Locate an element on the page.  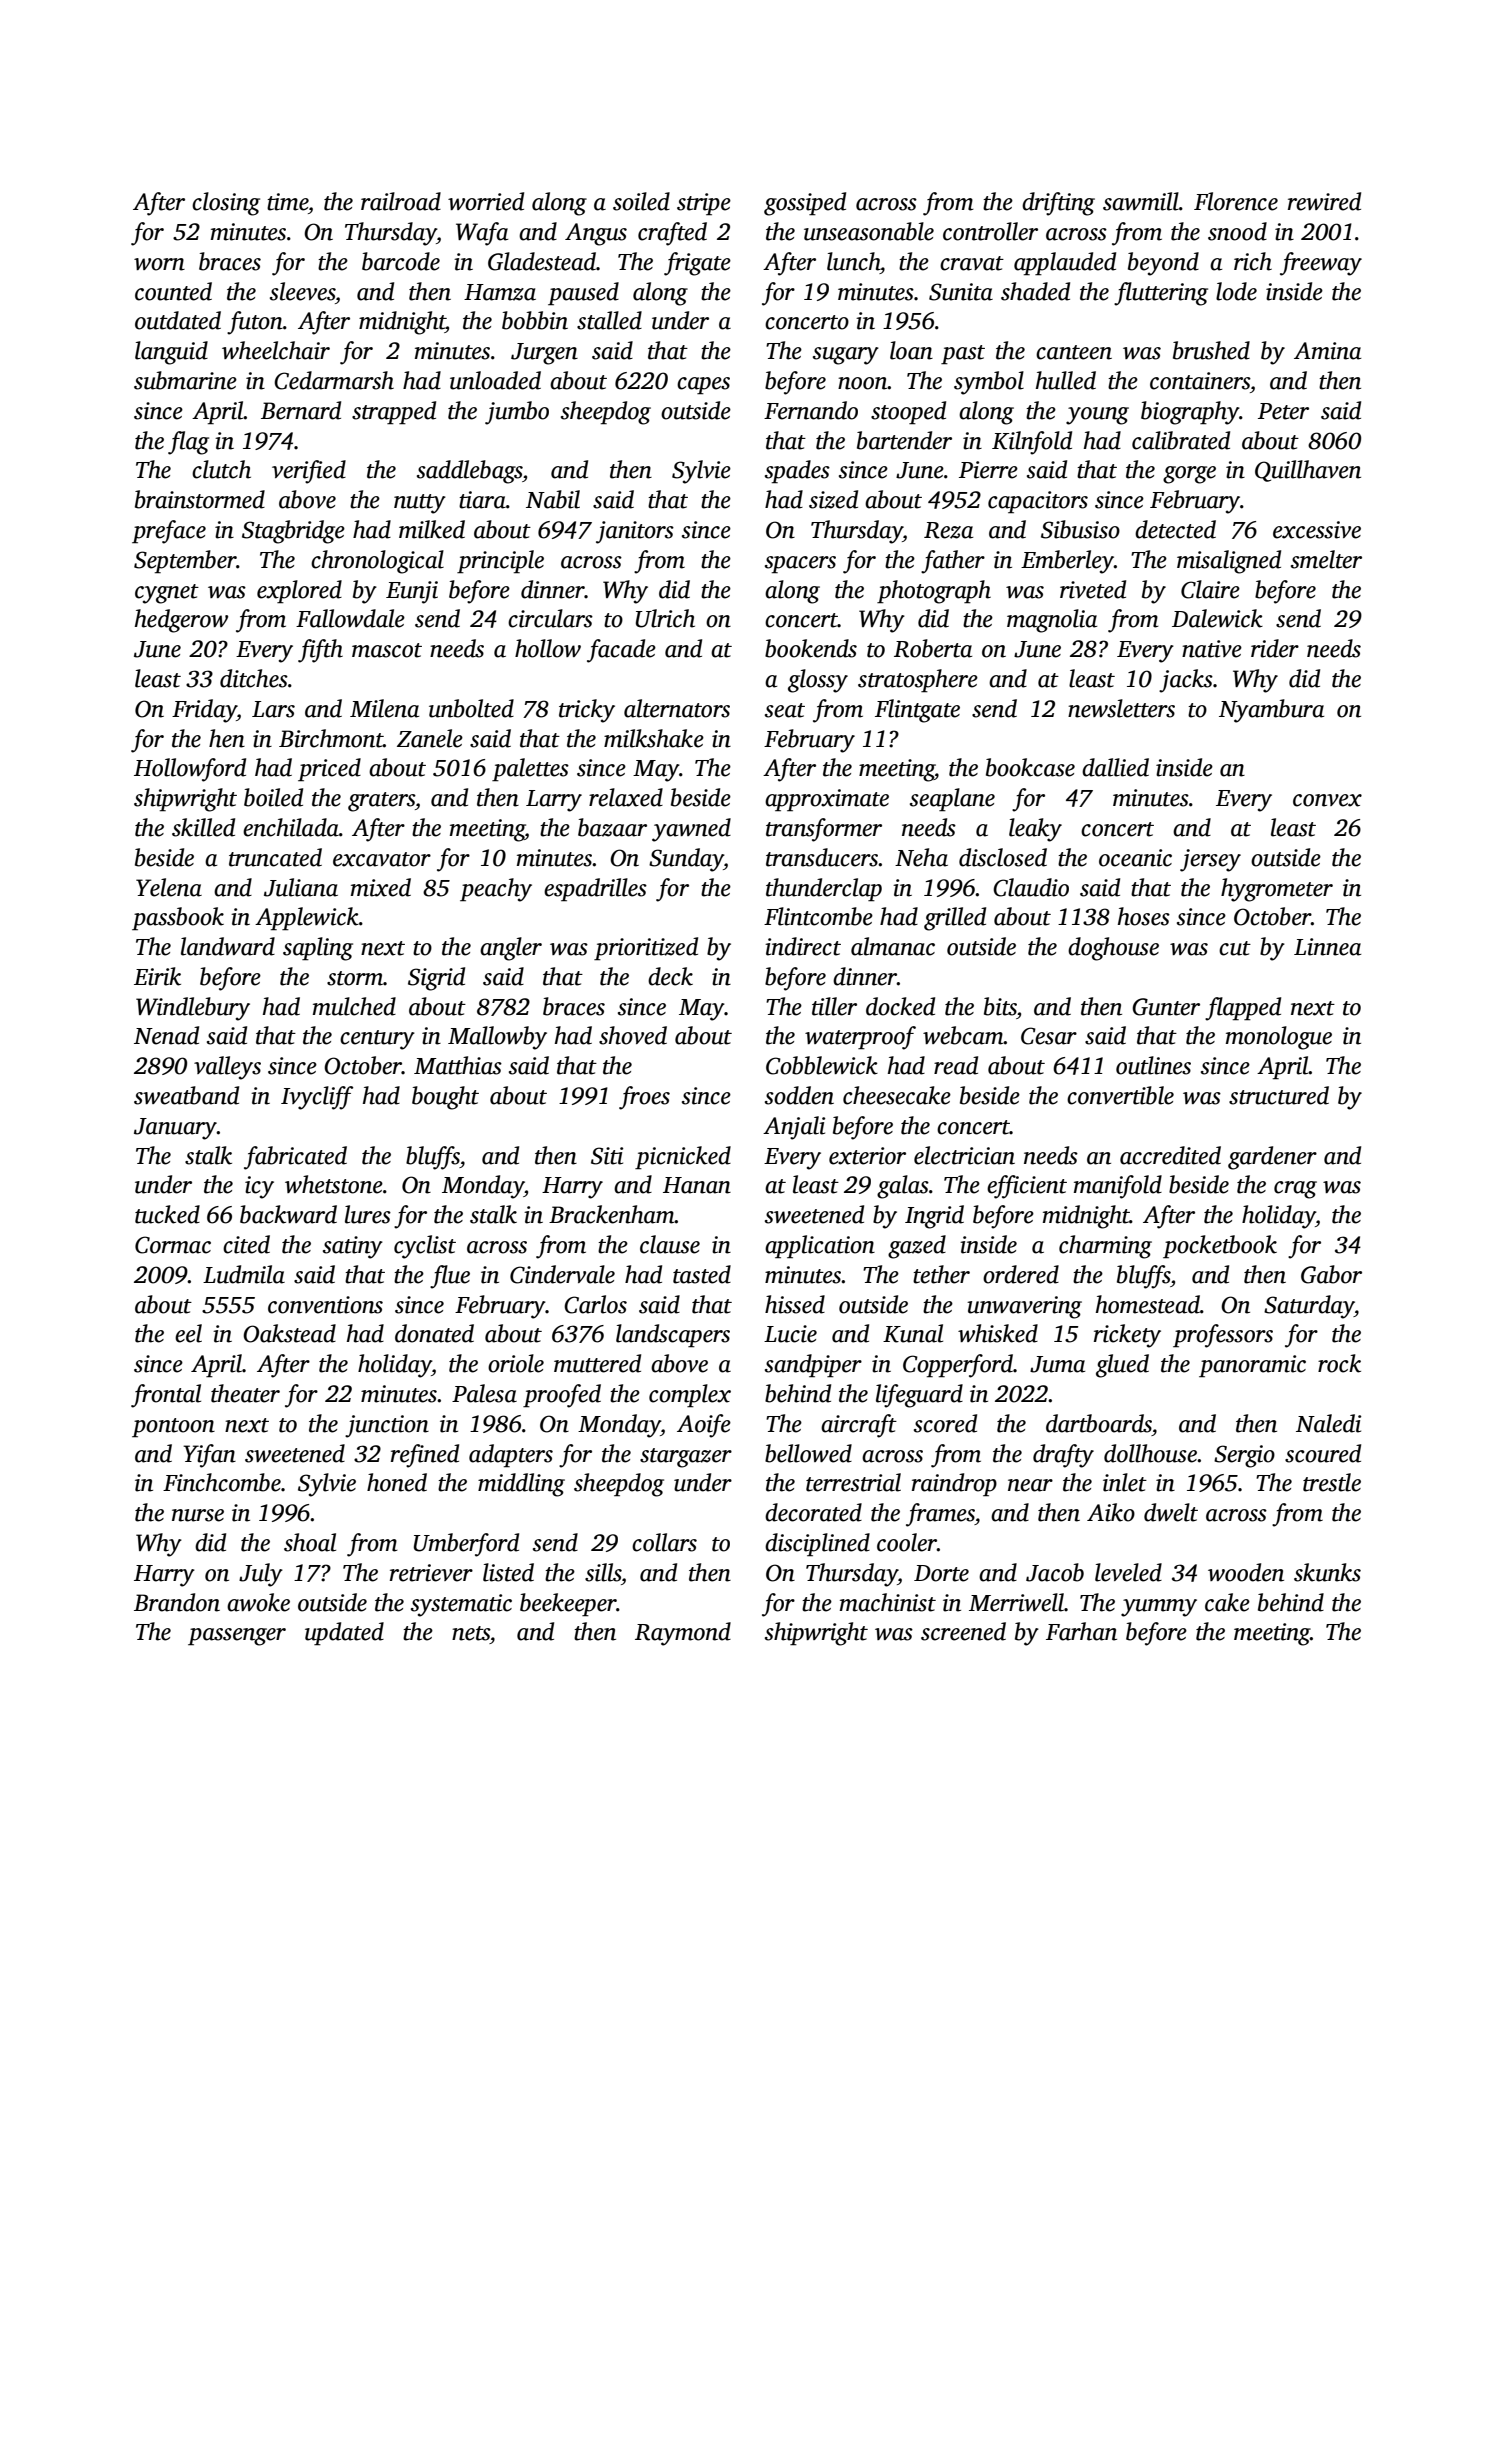
oceanic is located at coordinates (1135, 858).
